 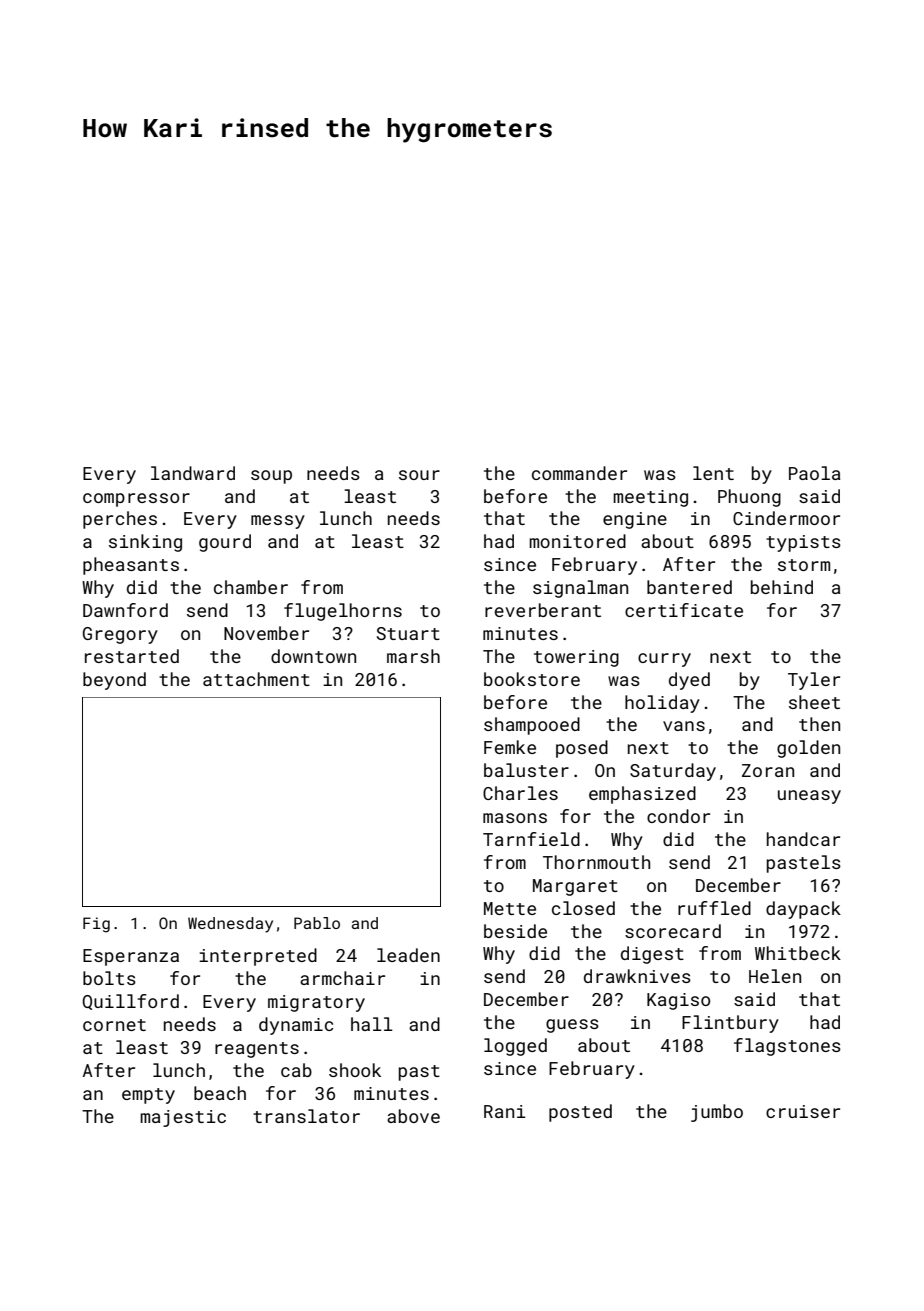 What do you see at coordinates (526, 770) in the page?
I see `baluster` at bounding box center [526, 770].
